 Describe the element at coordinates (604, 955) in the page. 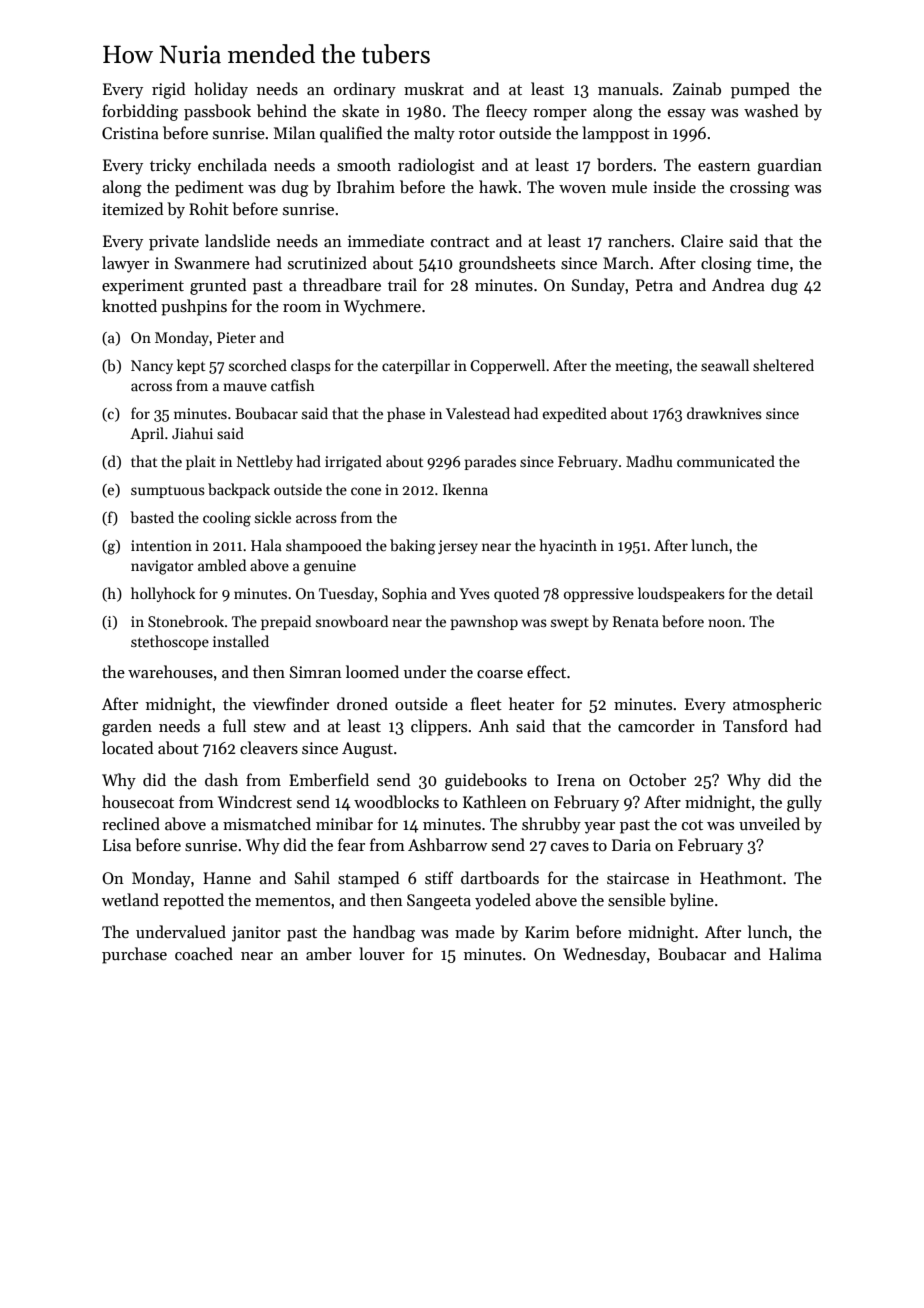

I see `Wednesday` at that location.
